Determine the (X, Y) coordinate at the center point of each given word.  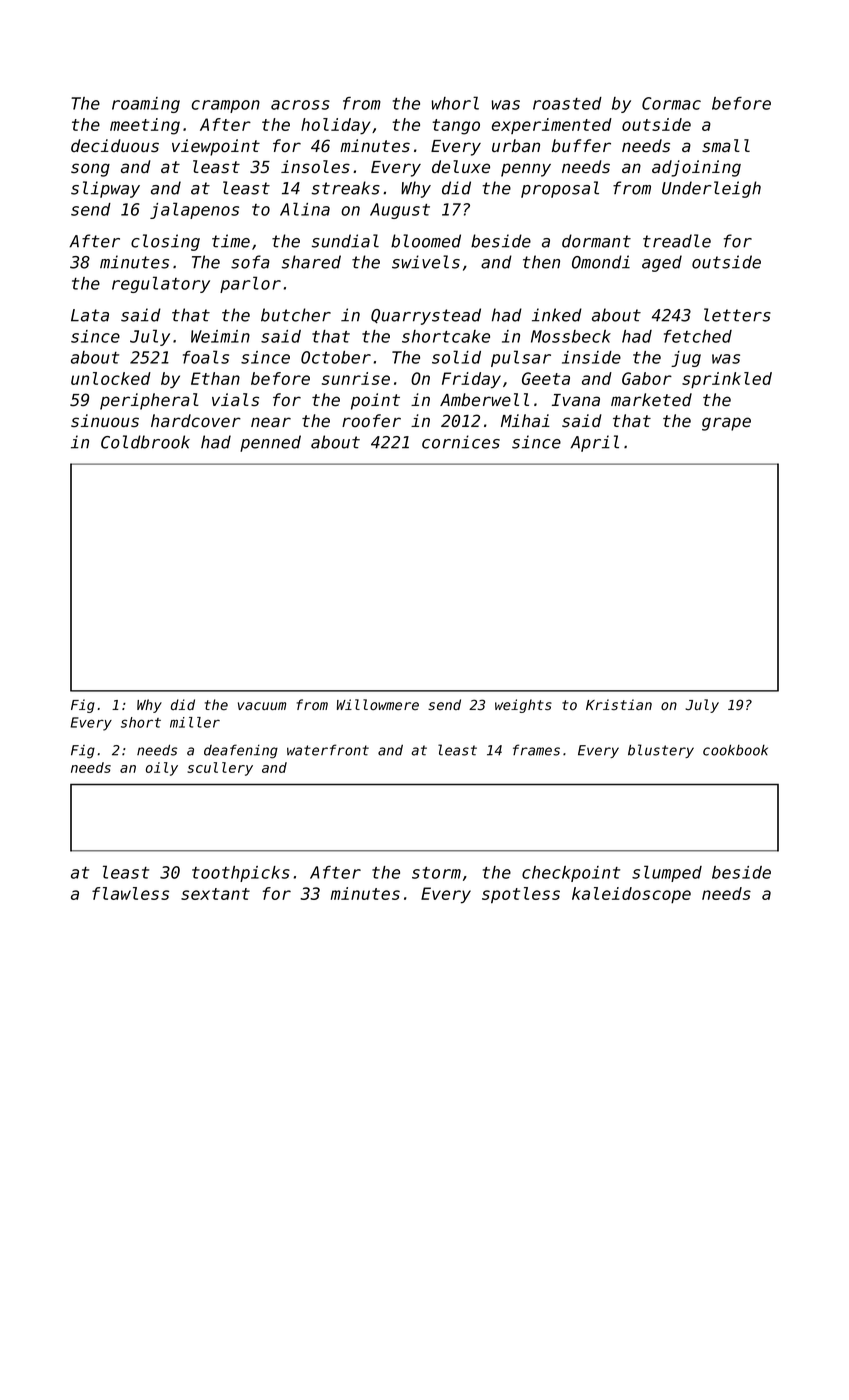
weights (523, 706)
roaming (146, 105)
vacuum (262, 706)
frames (536, 750)
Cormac (671, 103)
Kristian (619, 704)
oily (162, 769)
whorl (455, 103)
